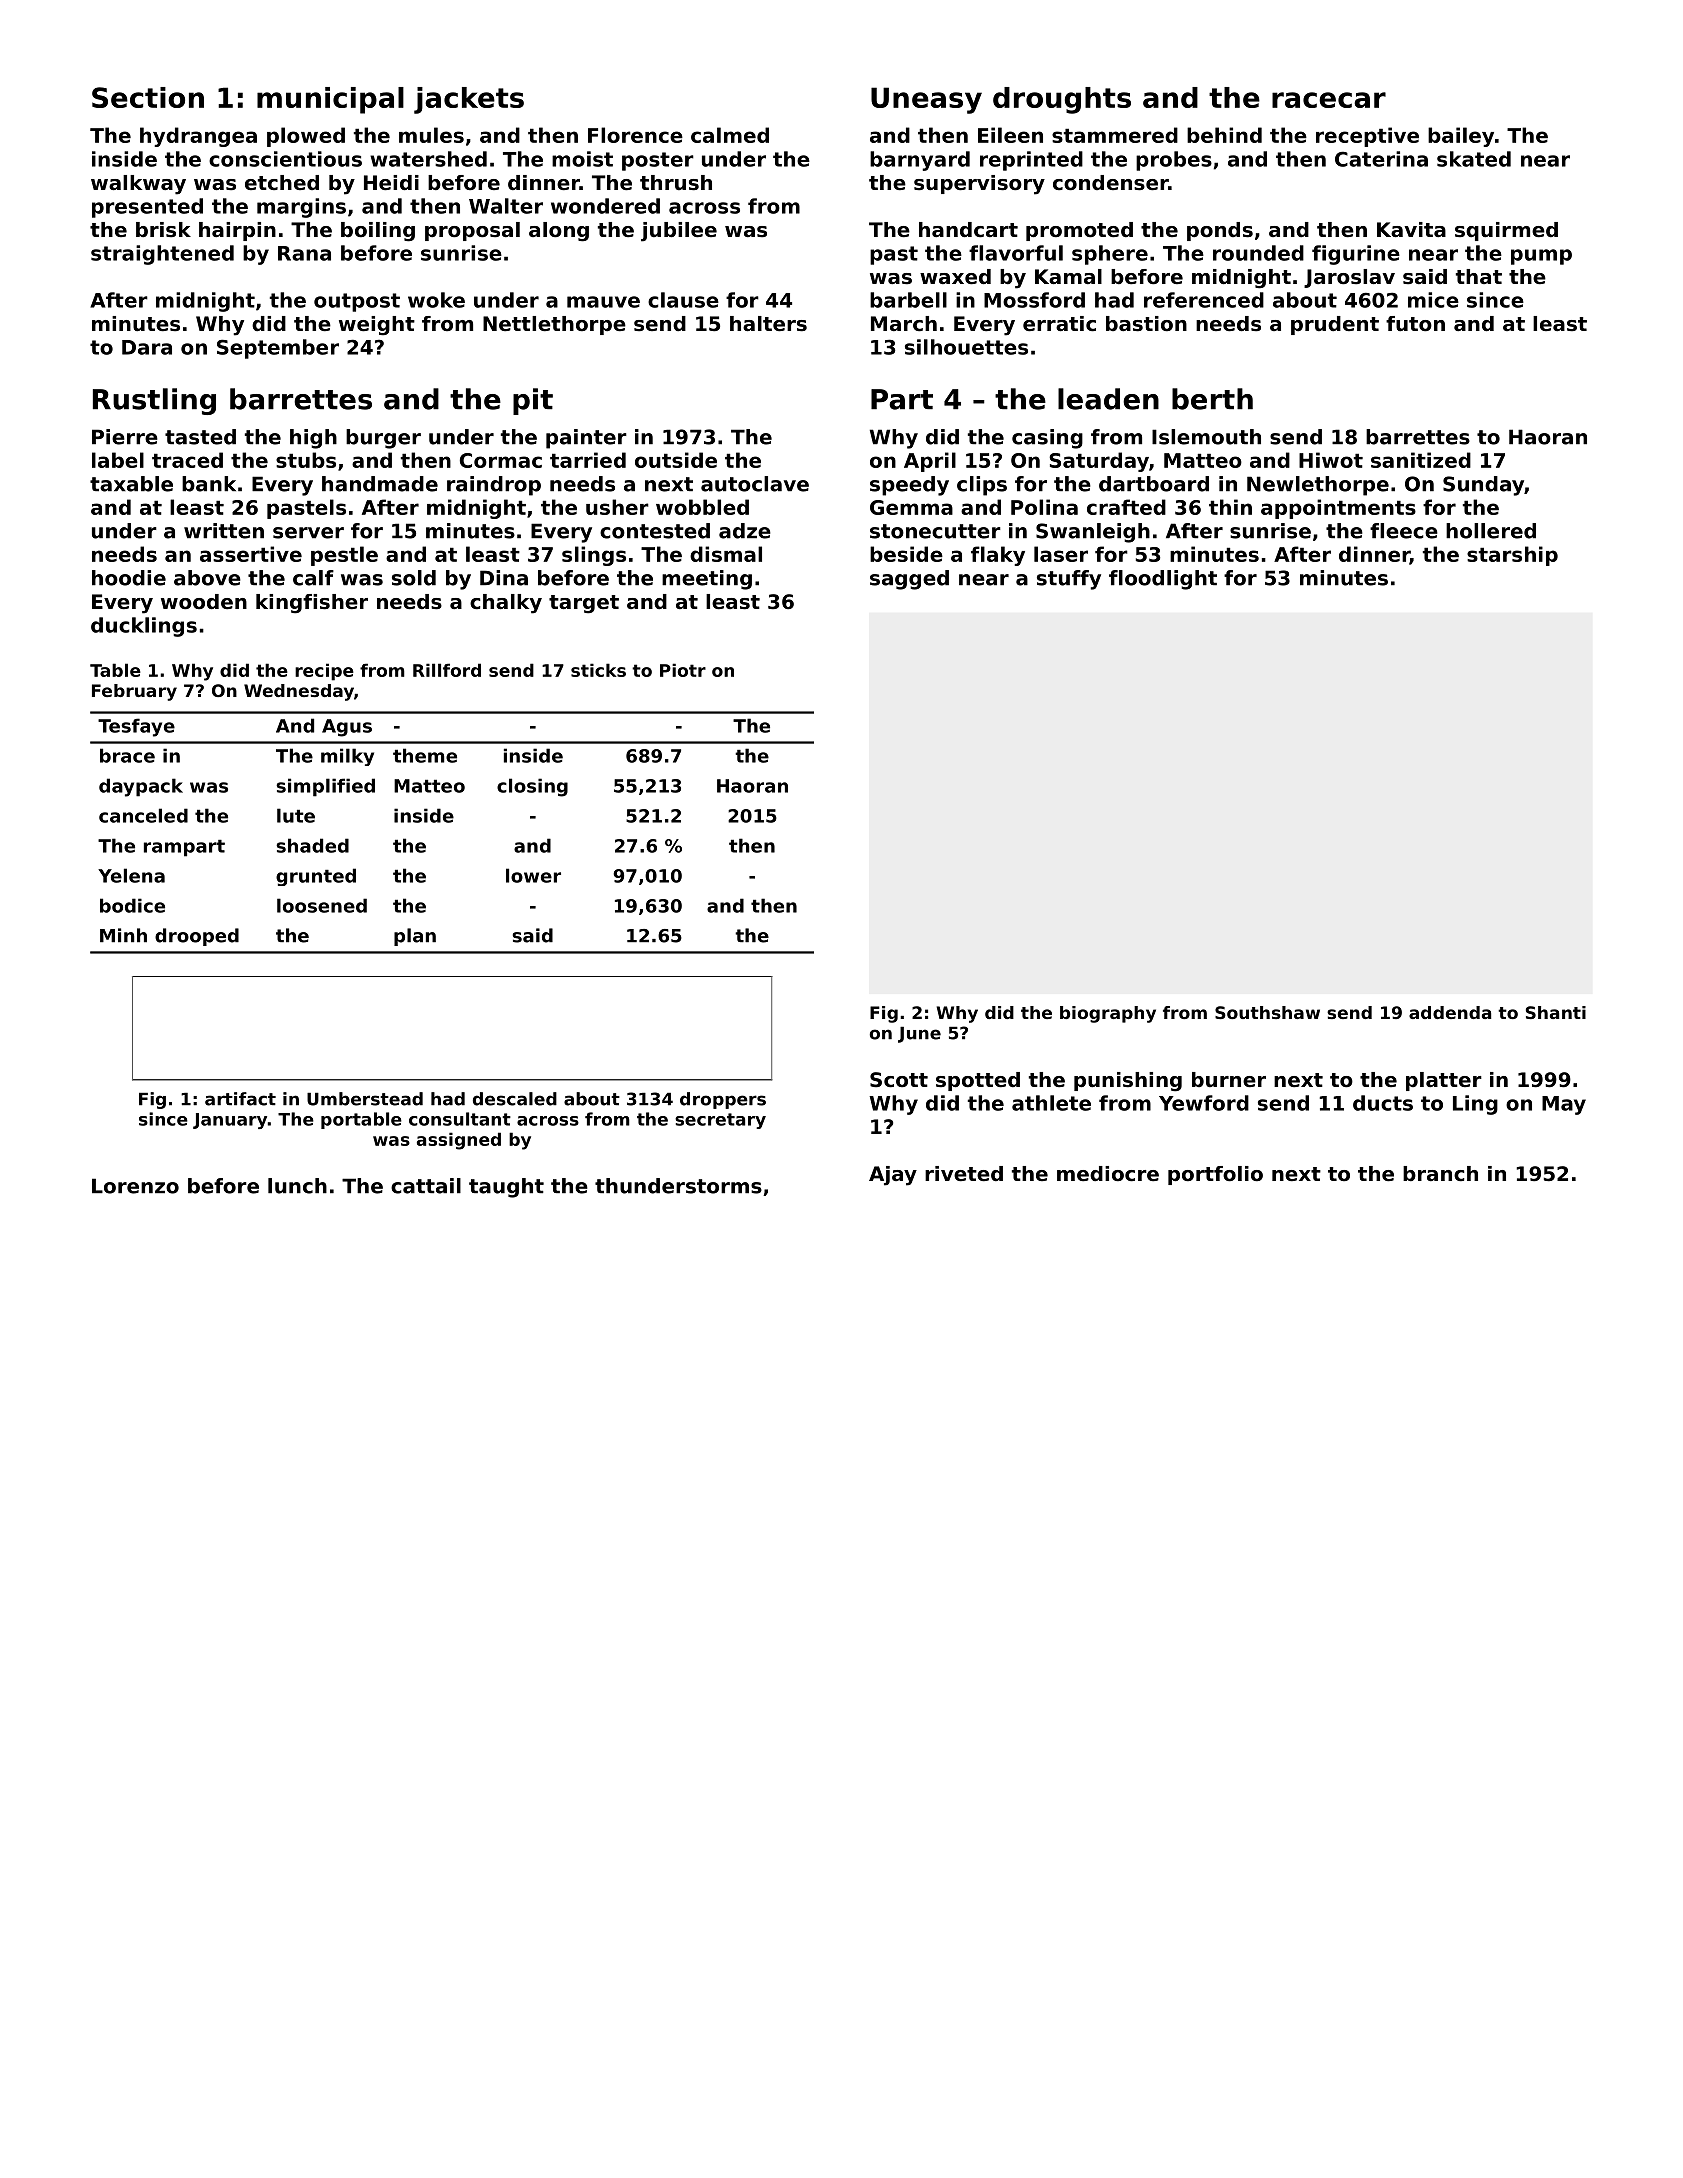  What do you see at coordinates (635, 135) in the screenshot?
I see `Florence` at bounding box center [635, 135].
